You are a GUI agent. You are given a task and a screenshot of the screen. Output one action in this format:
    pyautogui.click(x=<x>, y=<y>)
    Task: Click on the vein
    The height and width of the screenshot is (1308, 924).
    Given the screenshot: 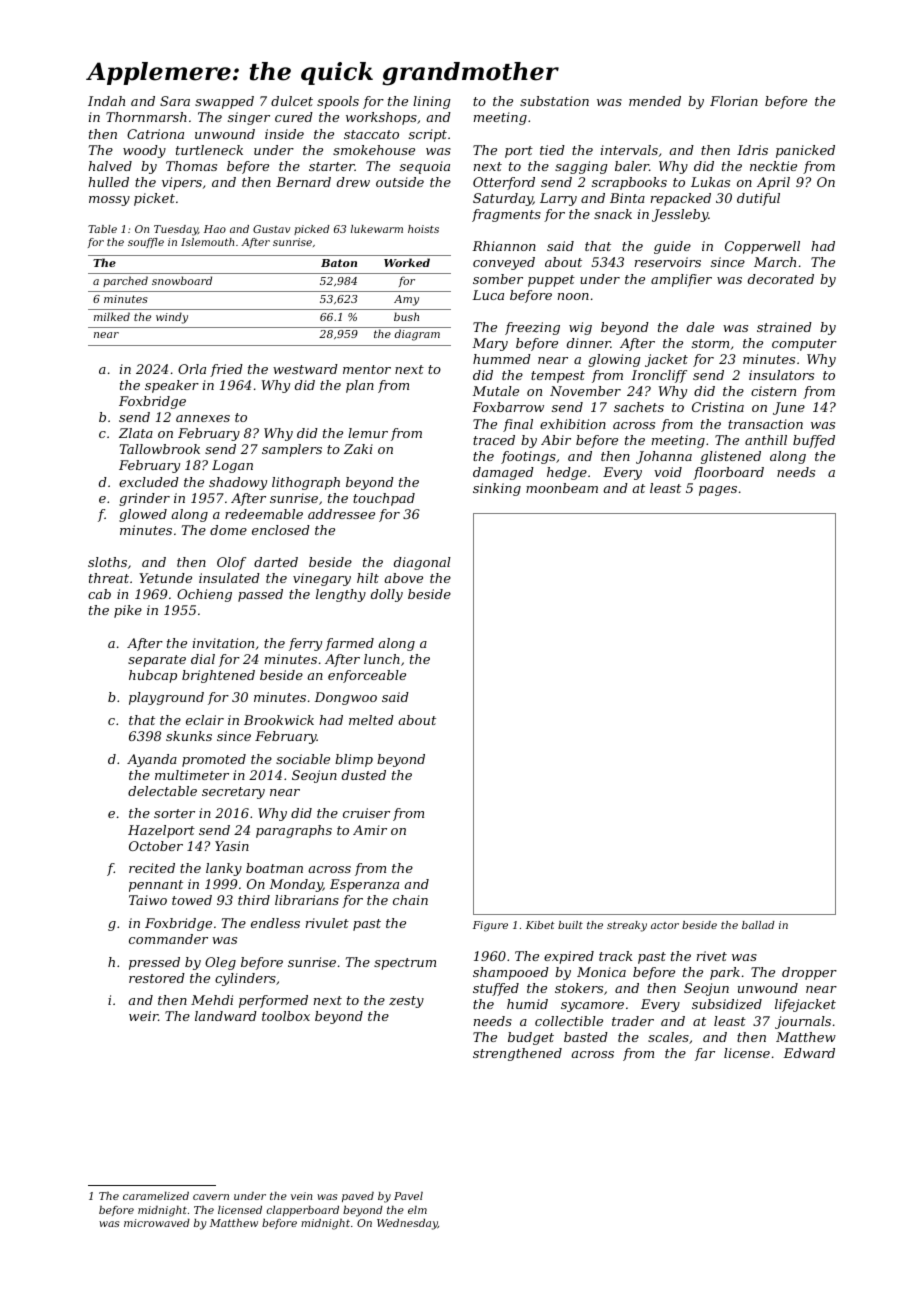 What is the action you would take?
    pyautogui.click(x=301, y=1196)
